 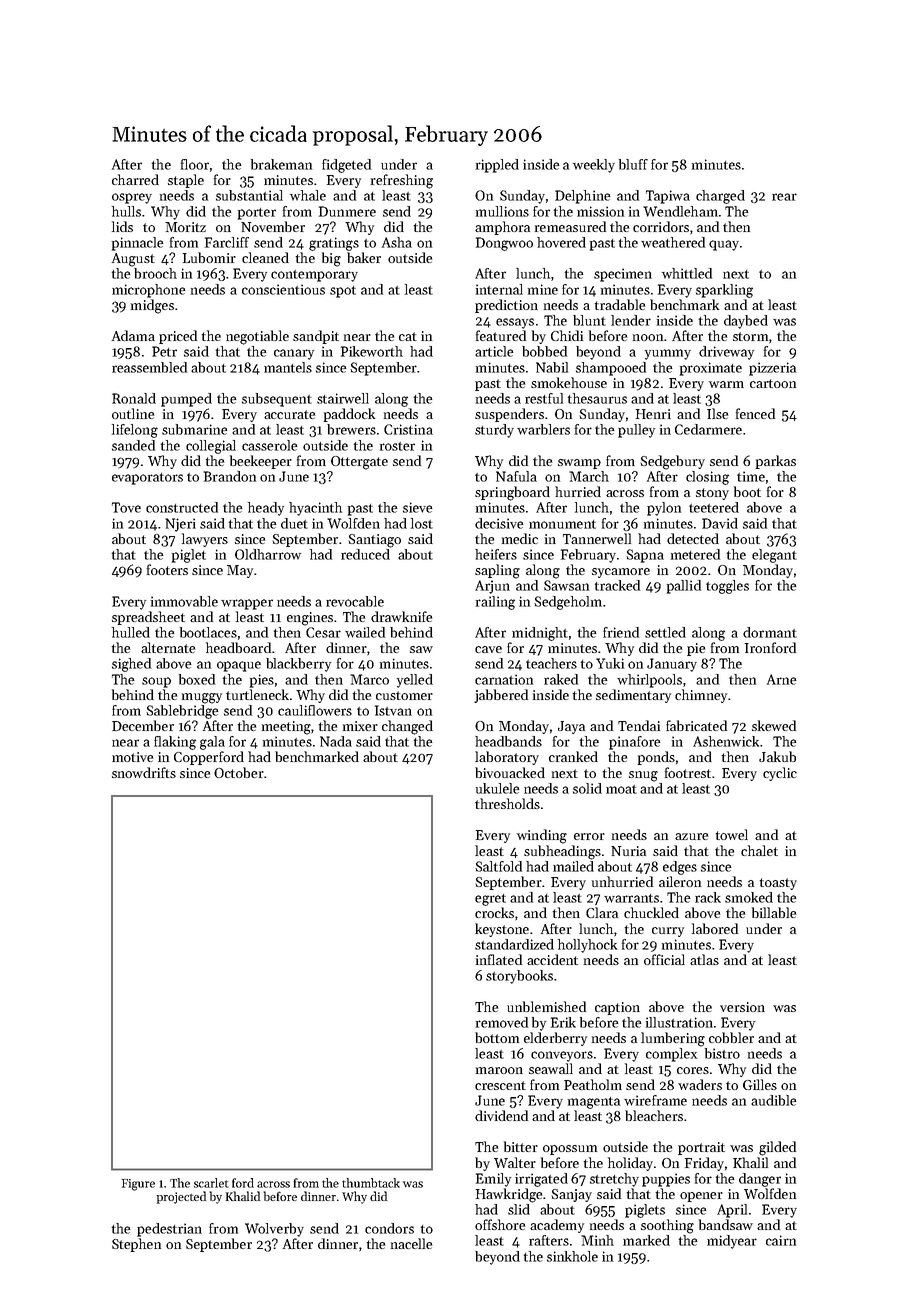 I want to click on bluff, so click(x=633, y=164).
